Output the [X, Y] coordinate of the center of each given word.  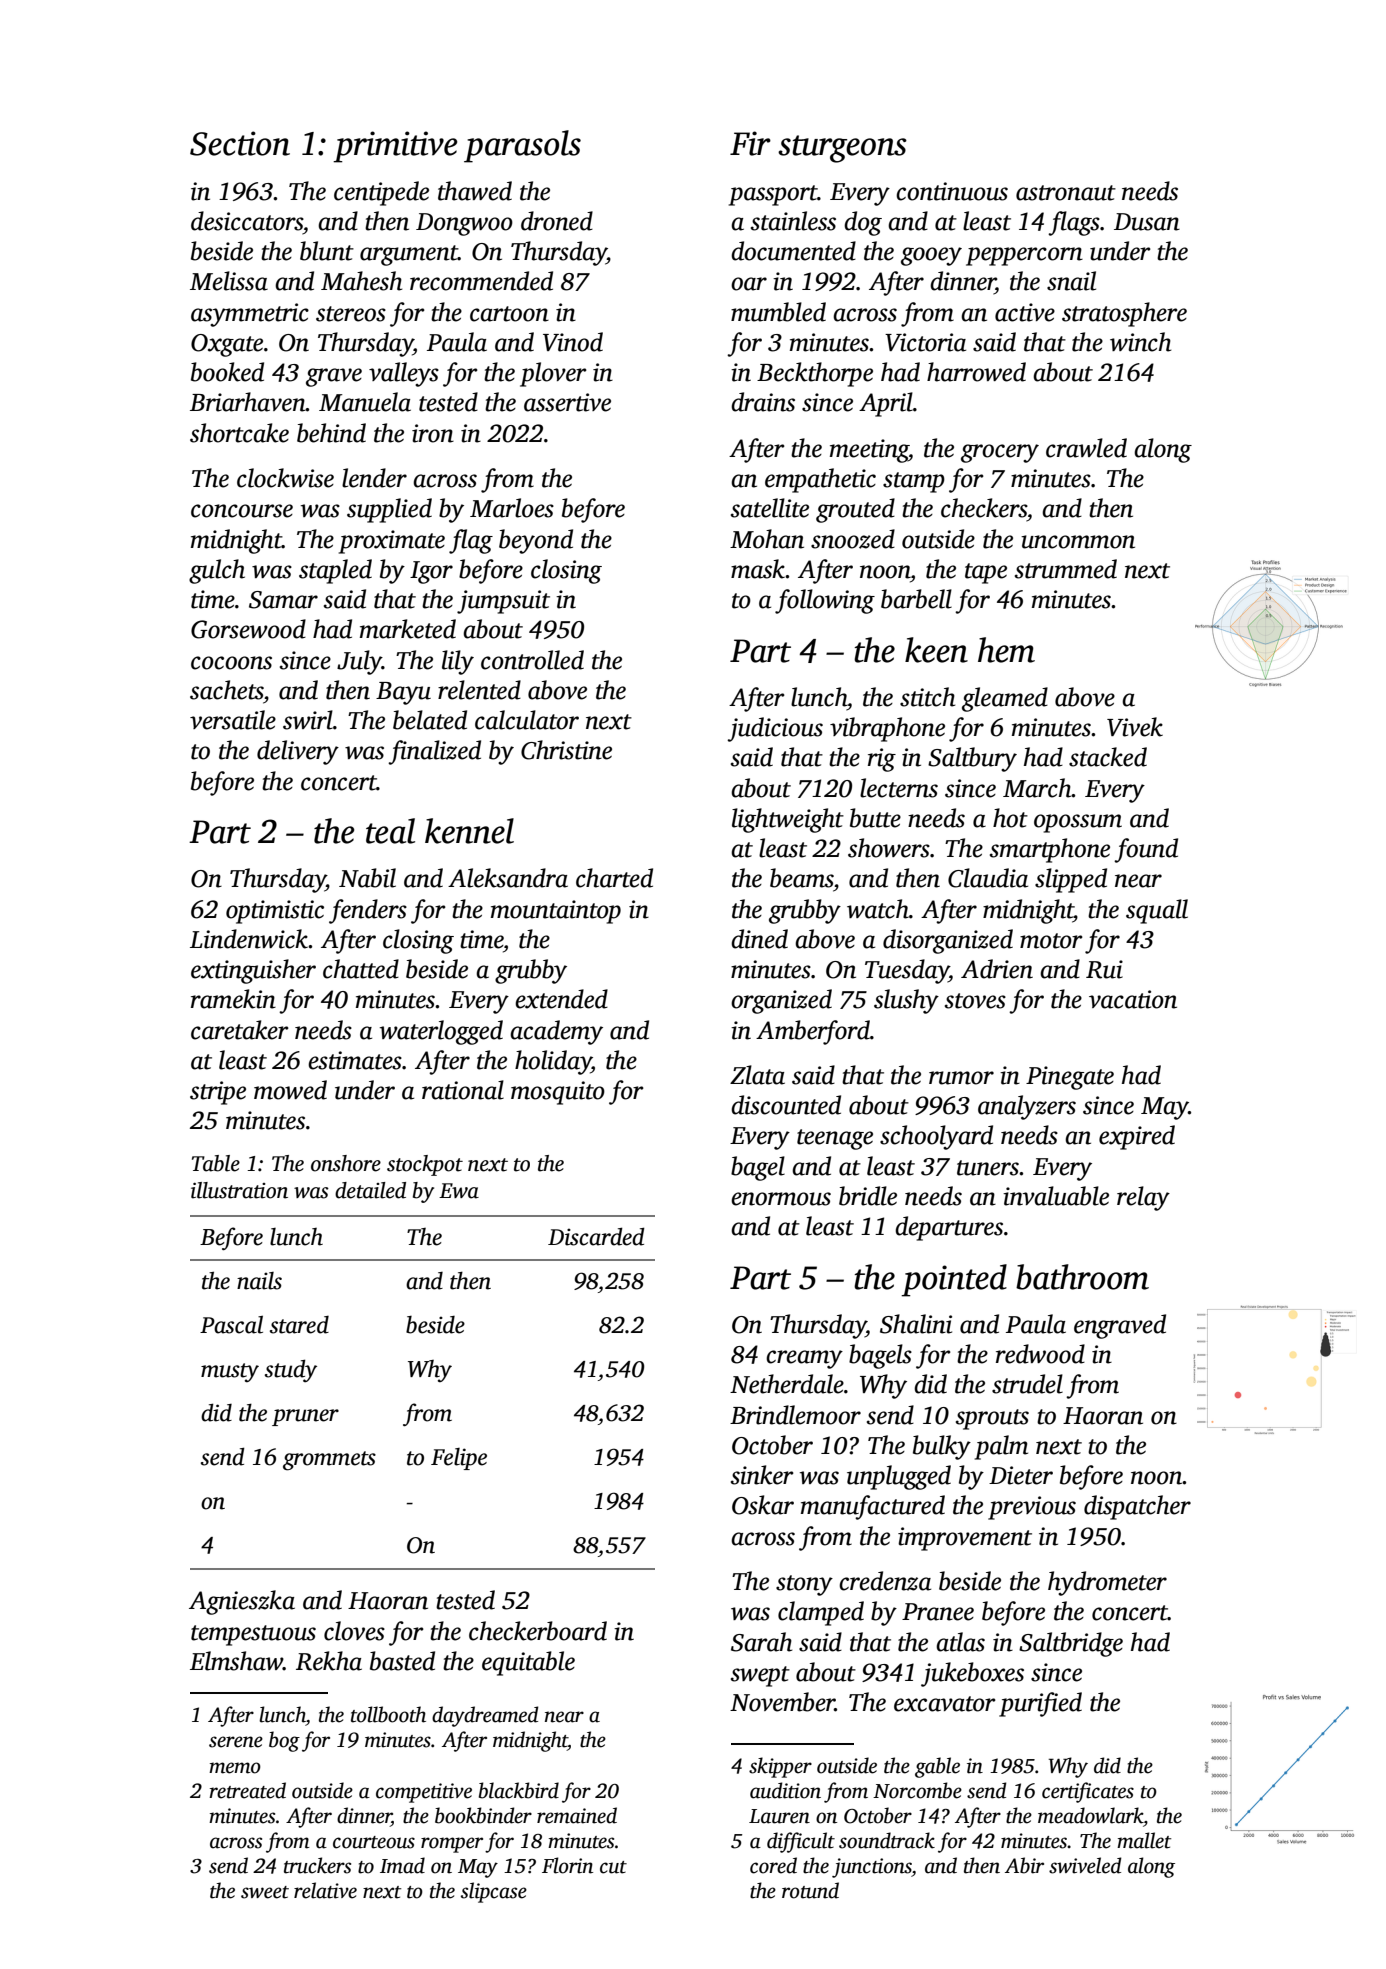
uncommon [1078, 542]
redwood [1040, 1354]
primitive [395, 147]
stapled [335, 571]
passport [773, 195]
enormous [781, 1199]
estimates [355, 1060]
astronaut [1066, 193]
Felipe [459, 1459]
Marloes [512, 508]
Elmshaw [236, 1661]
